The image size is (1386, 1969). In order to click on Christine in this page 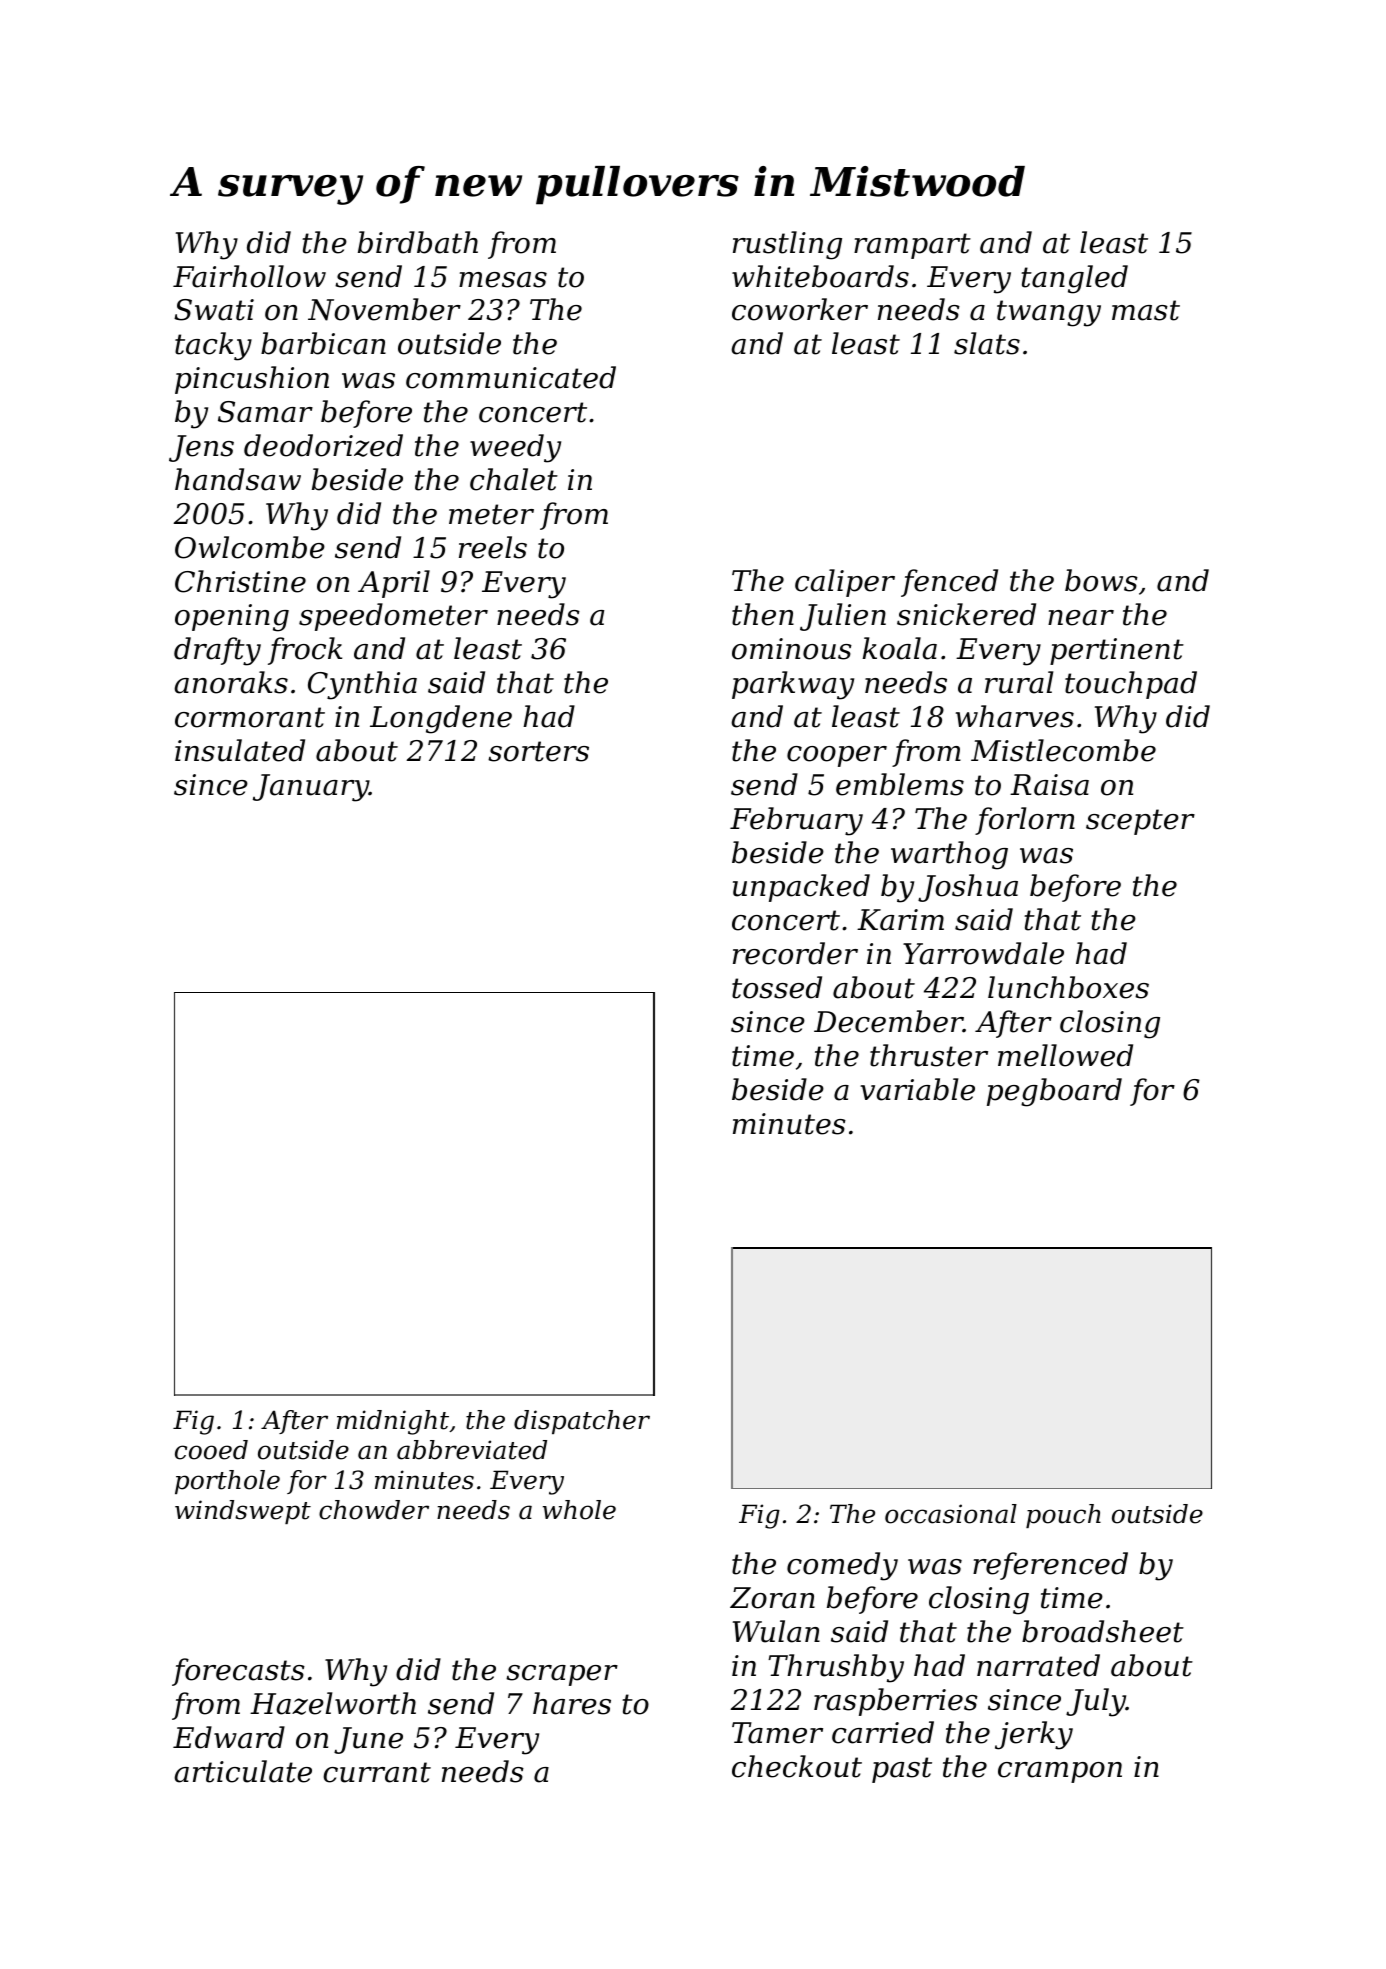, I will do `click(240, 581)`.
